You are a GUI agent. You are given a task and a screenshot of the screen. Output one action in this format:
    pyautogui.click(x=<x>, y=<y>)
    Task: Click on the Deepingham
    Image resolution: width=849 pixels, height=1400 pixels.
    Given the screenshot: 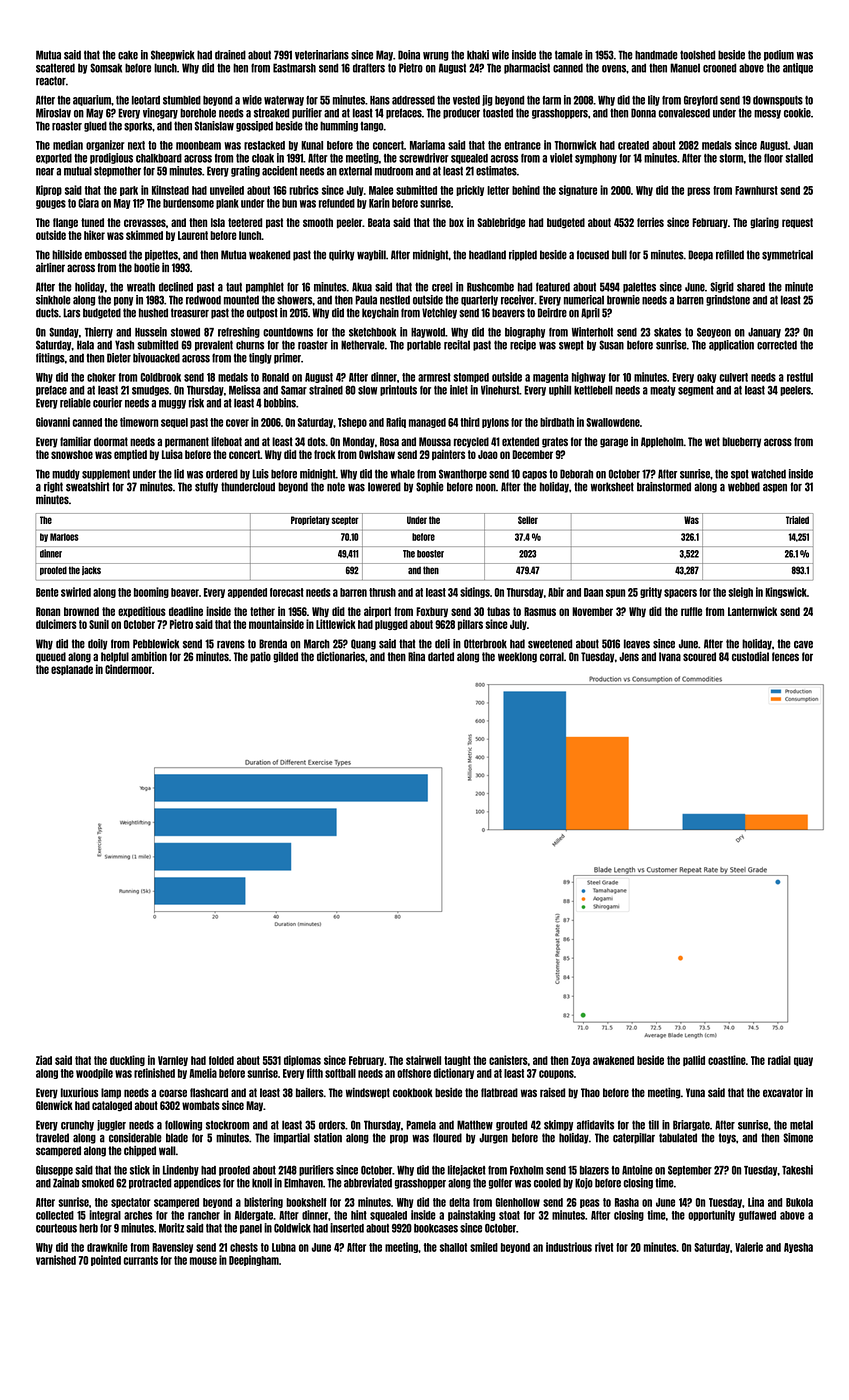 What is the action you would take?
    pyautogui.click(x=254, y=1260)
